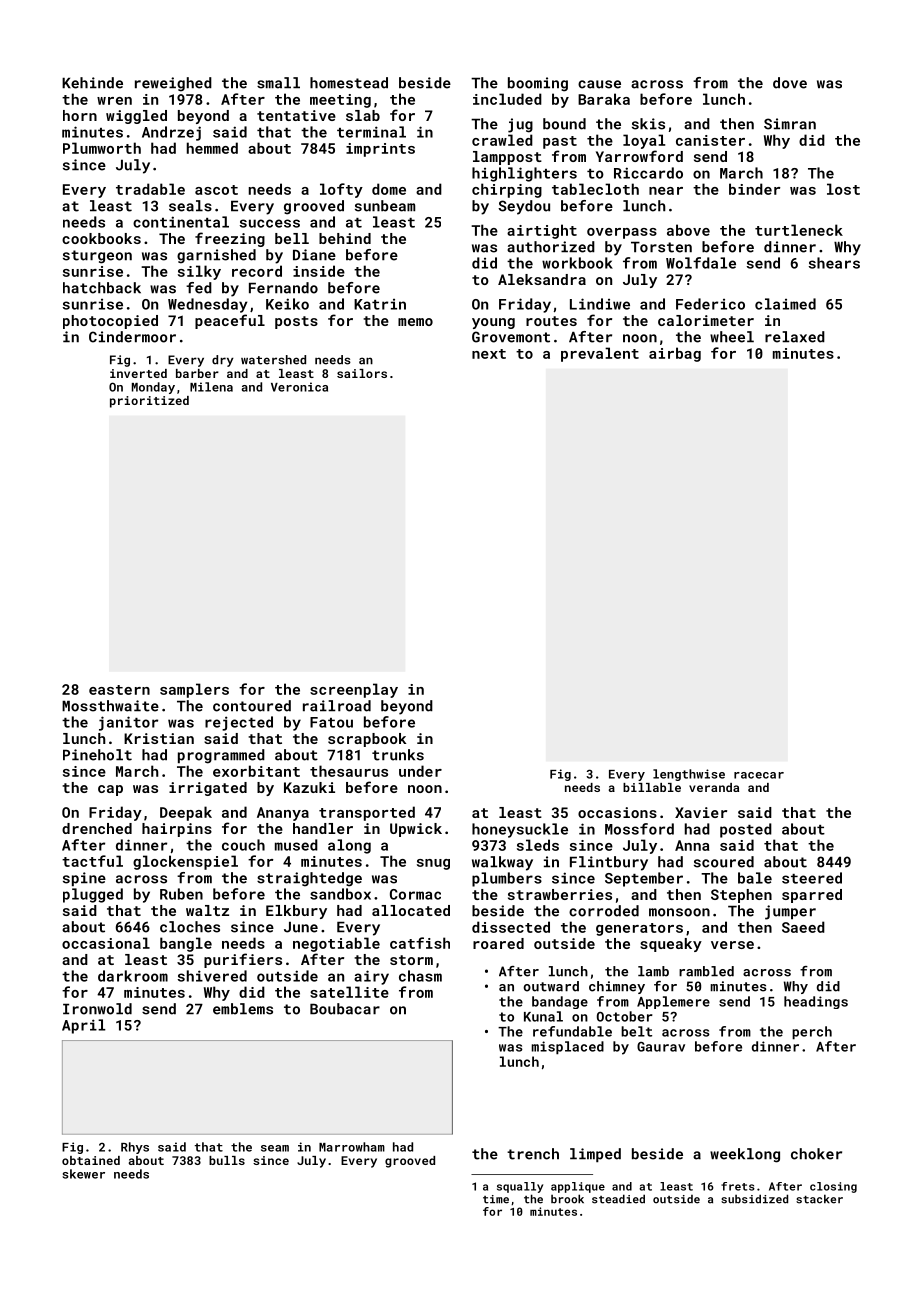  I want to click on reweighed, so click(173, 84).
